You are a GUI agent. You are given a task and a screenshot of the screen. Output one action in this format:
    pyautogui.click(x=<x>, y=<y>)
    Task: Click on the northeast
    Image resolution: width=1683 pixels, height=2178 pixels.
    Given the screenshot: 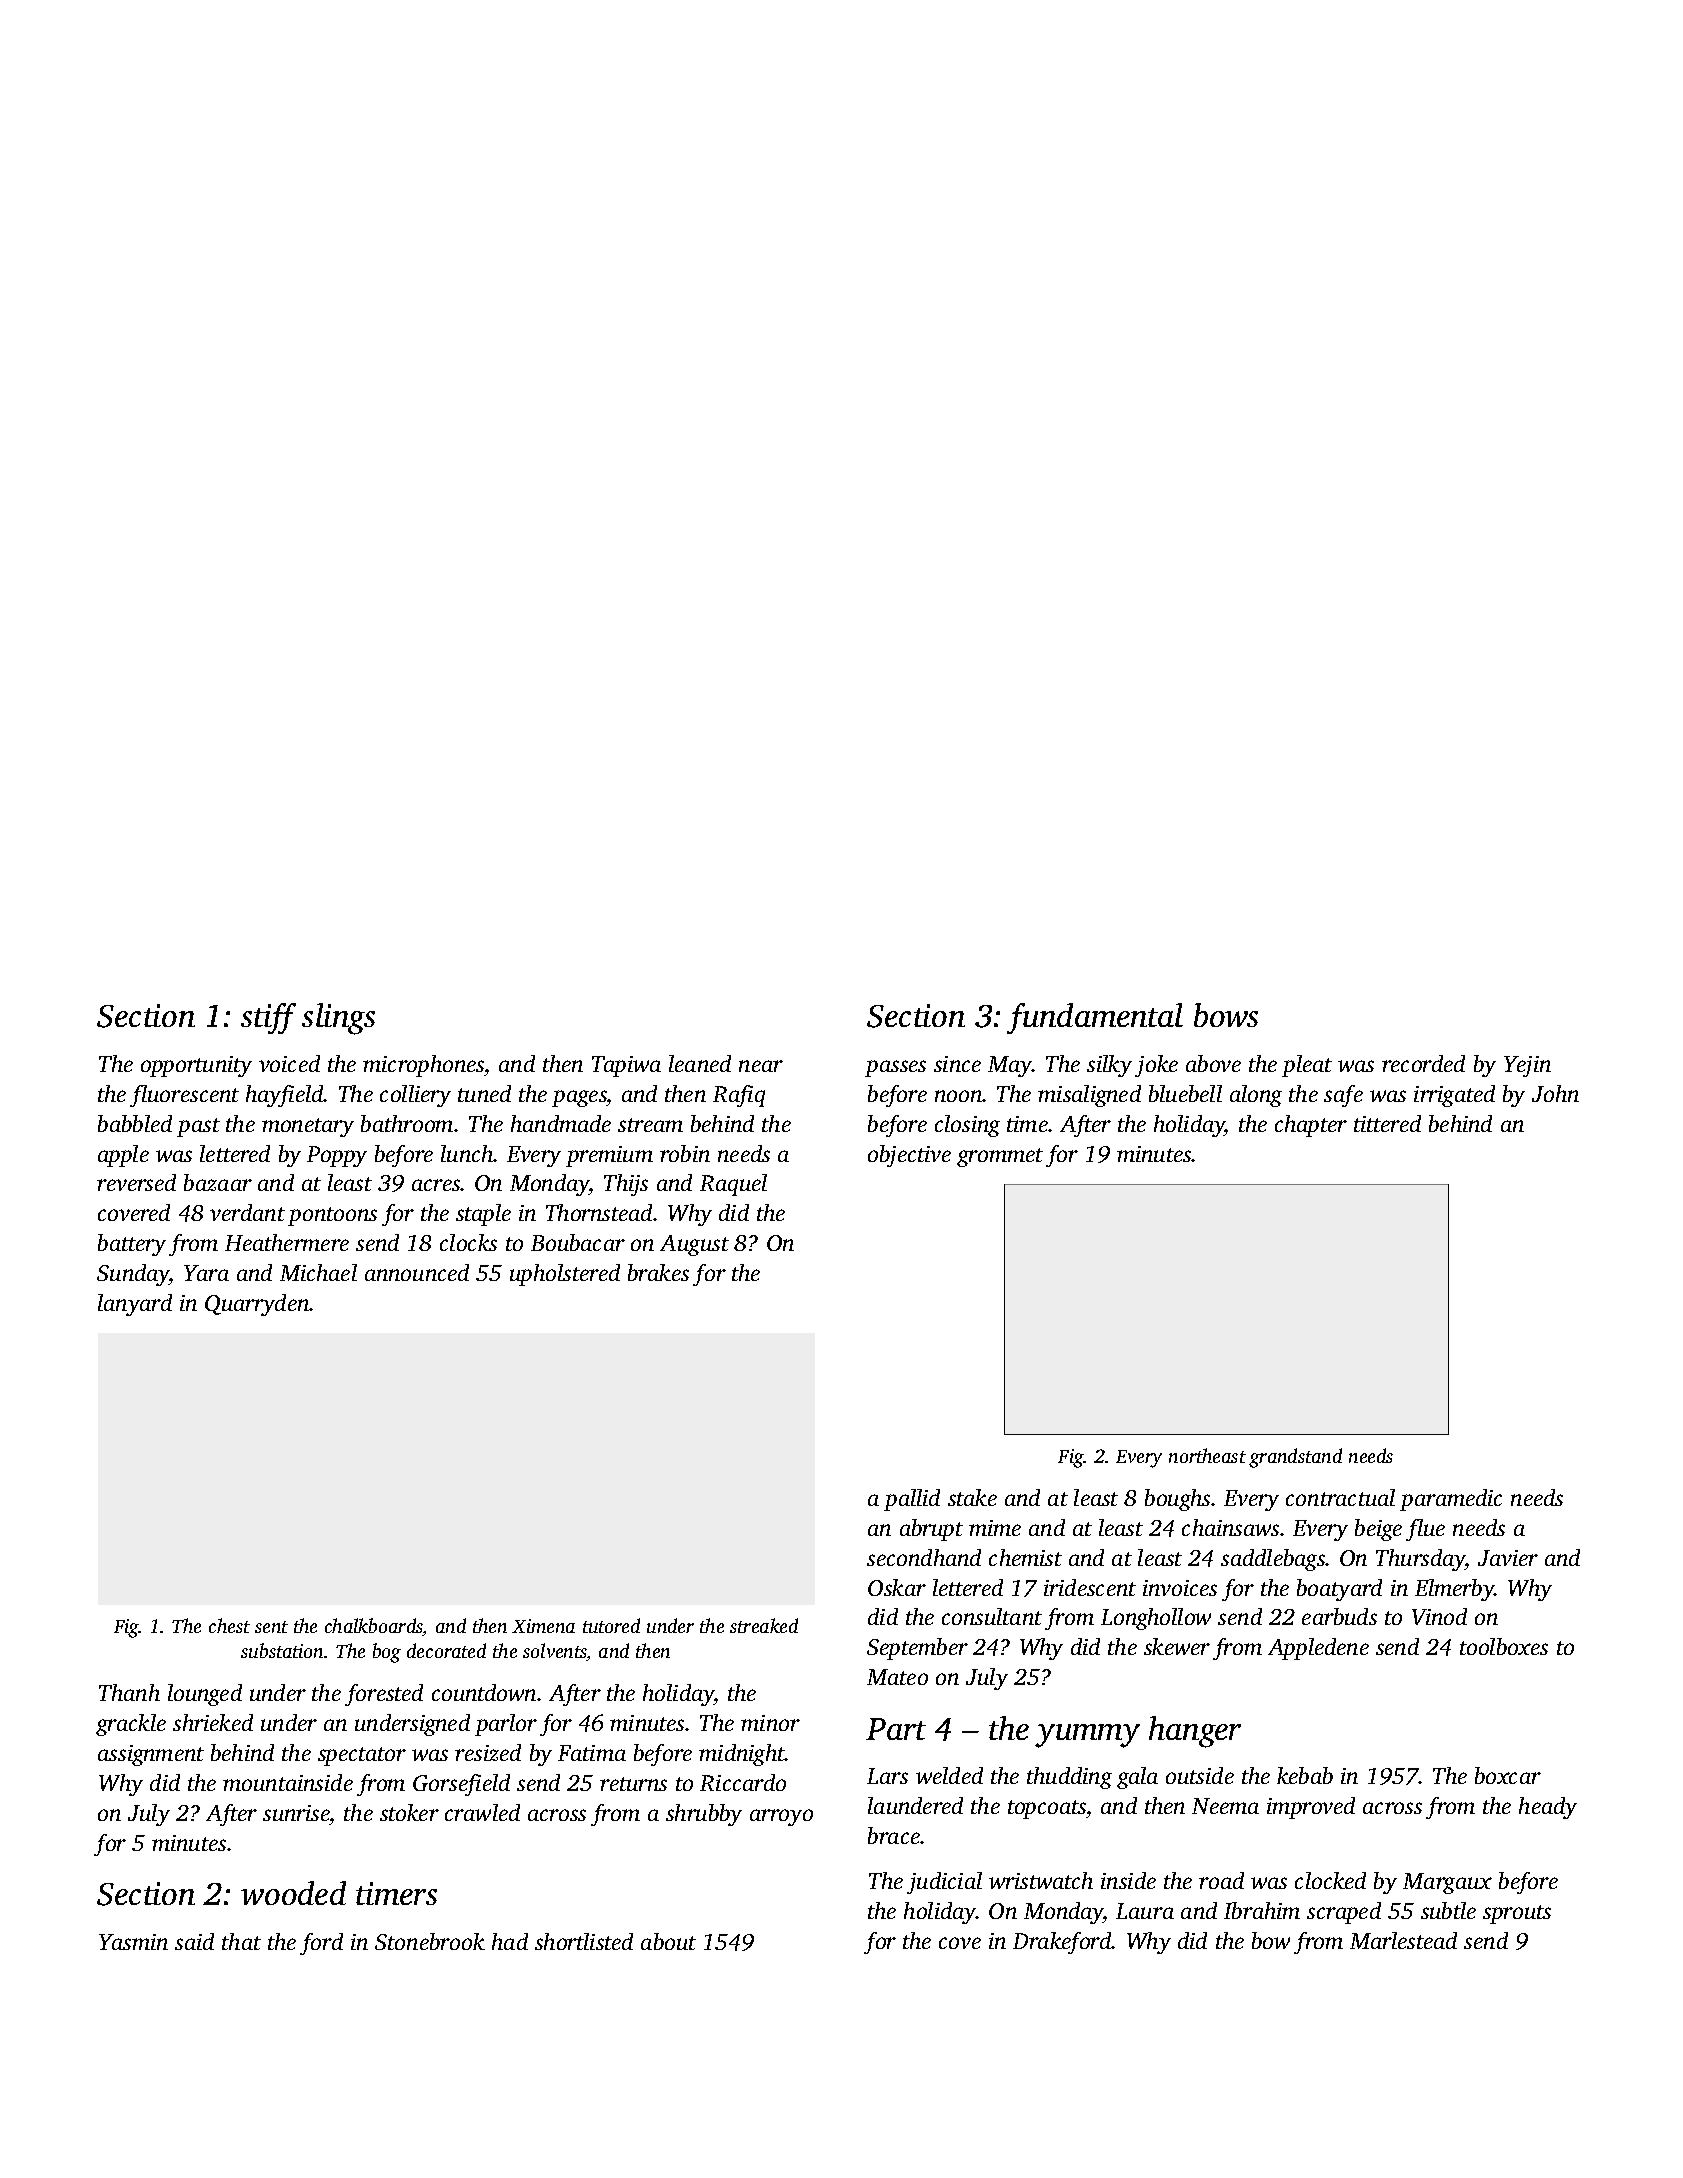 What is the action you would take?
    pyautogui.click(x=1207, y=1455)
